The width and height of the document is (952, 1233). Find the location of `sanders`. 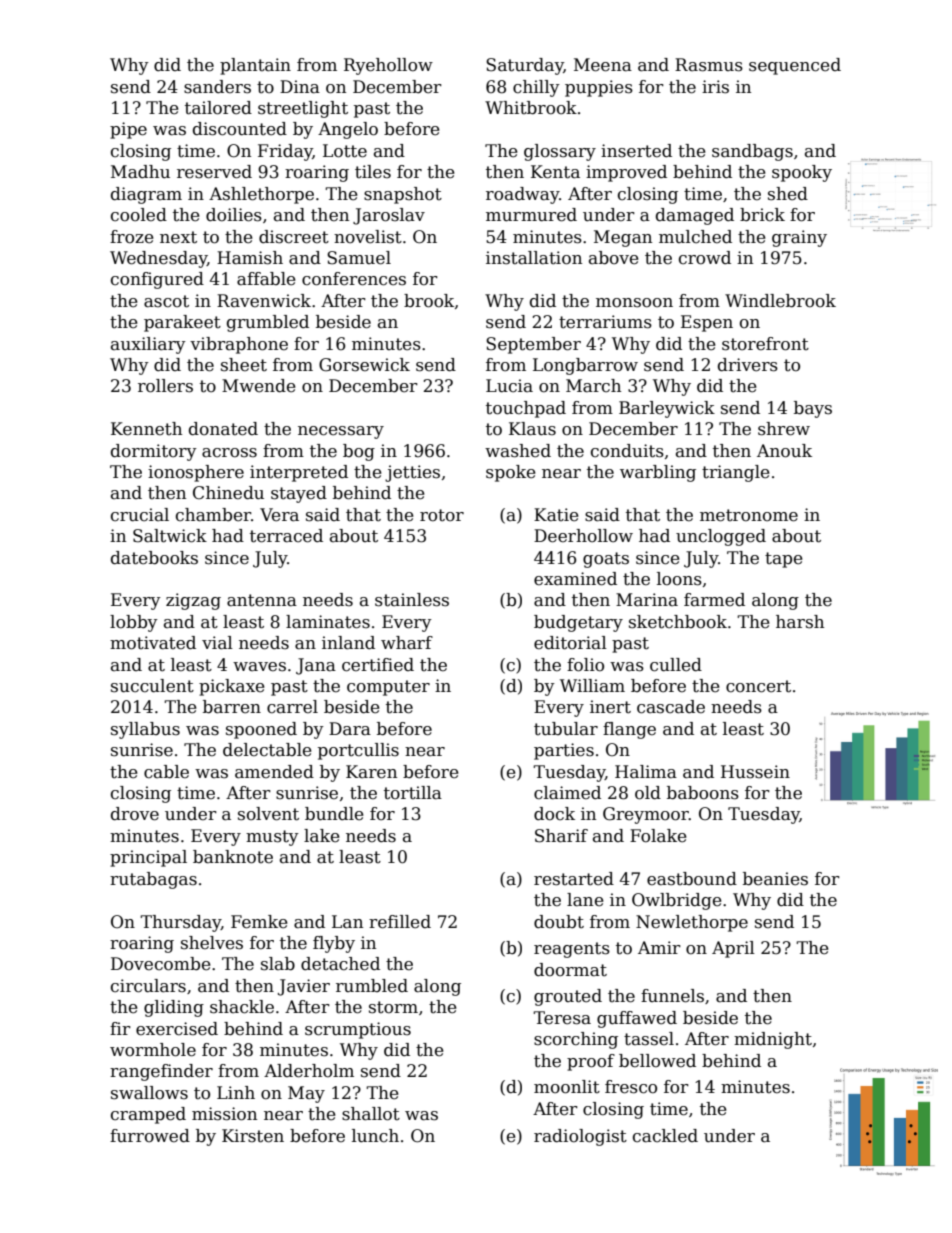

sanders is located at coordinates (217, 87).
